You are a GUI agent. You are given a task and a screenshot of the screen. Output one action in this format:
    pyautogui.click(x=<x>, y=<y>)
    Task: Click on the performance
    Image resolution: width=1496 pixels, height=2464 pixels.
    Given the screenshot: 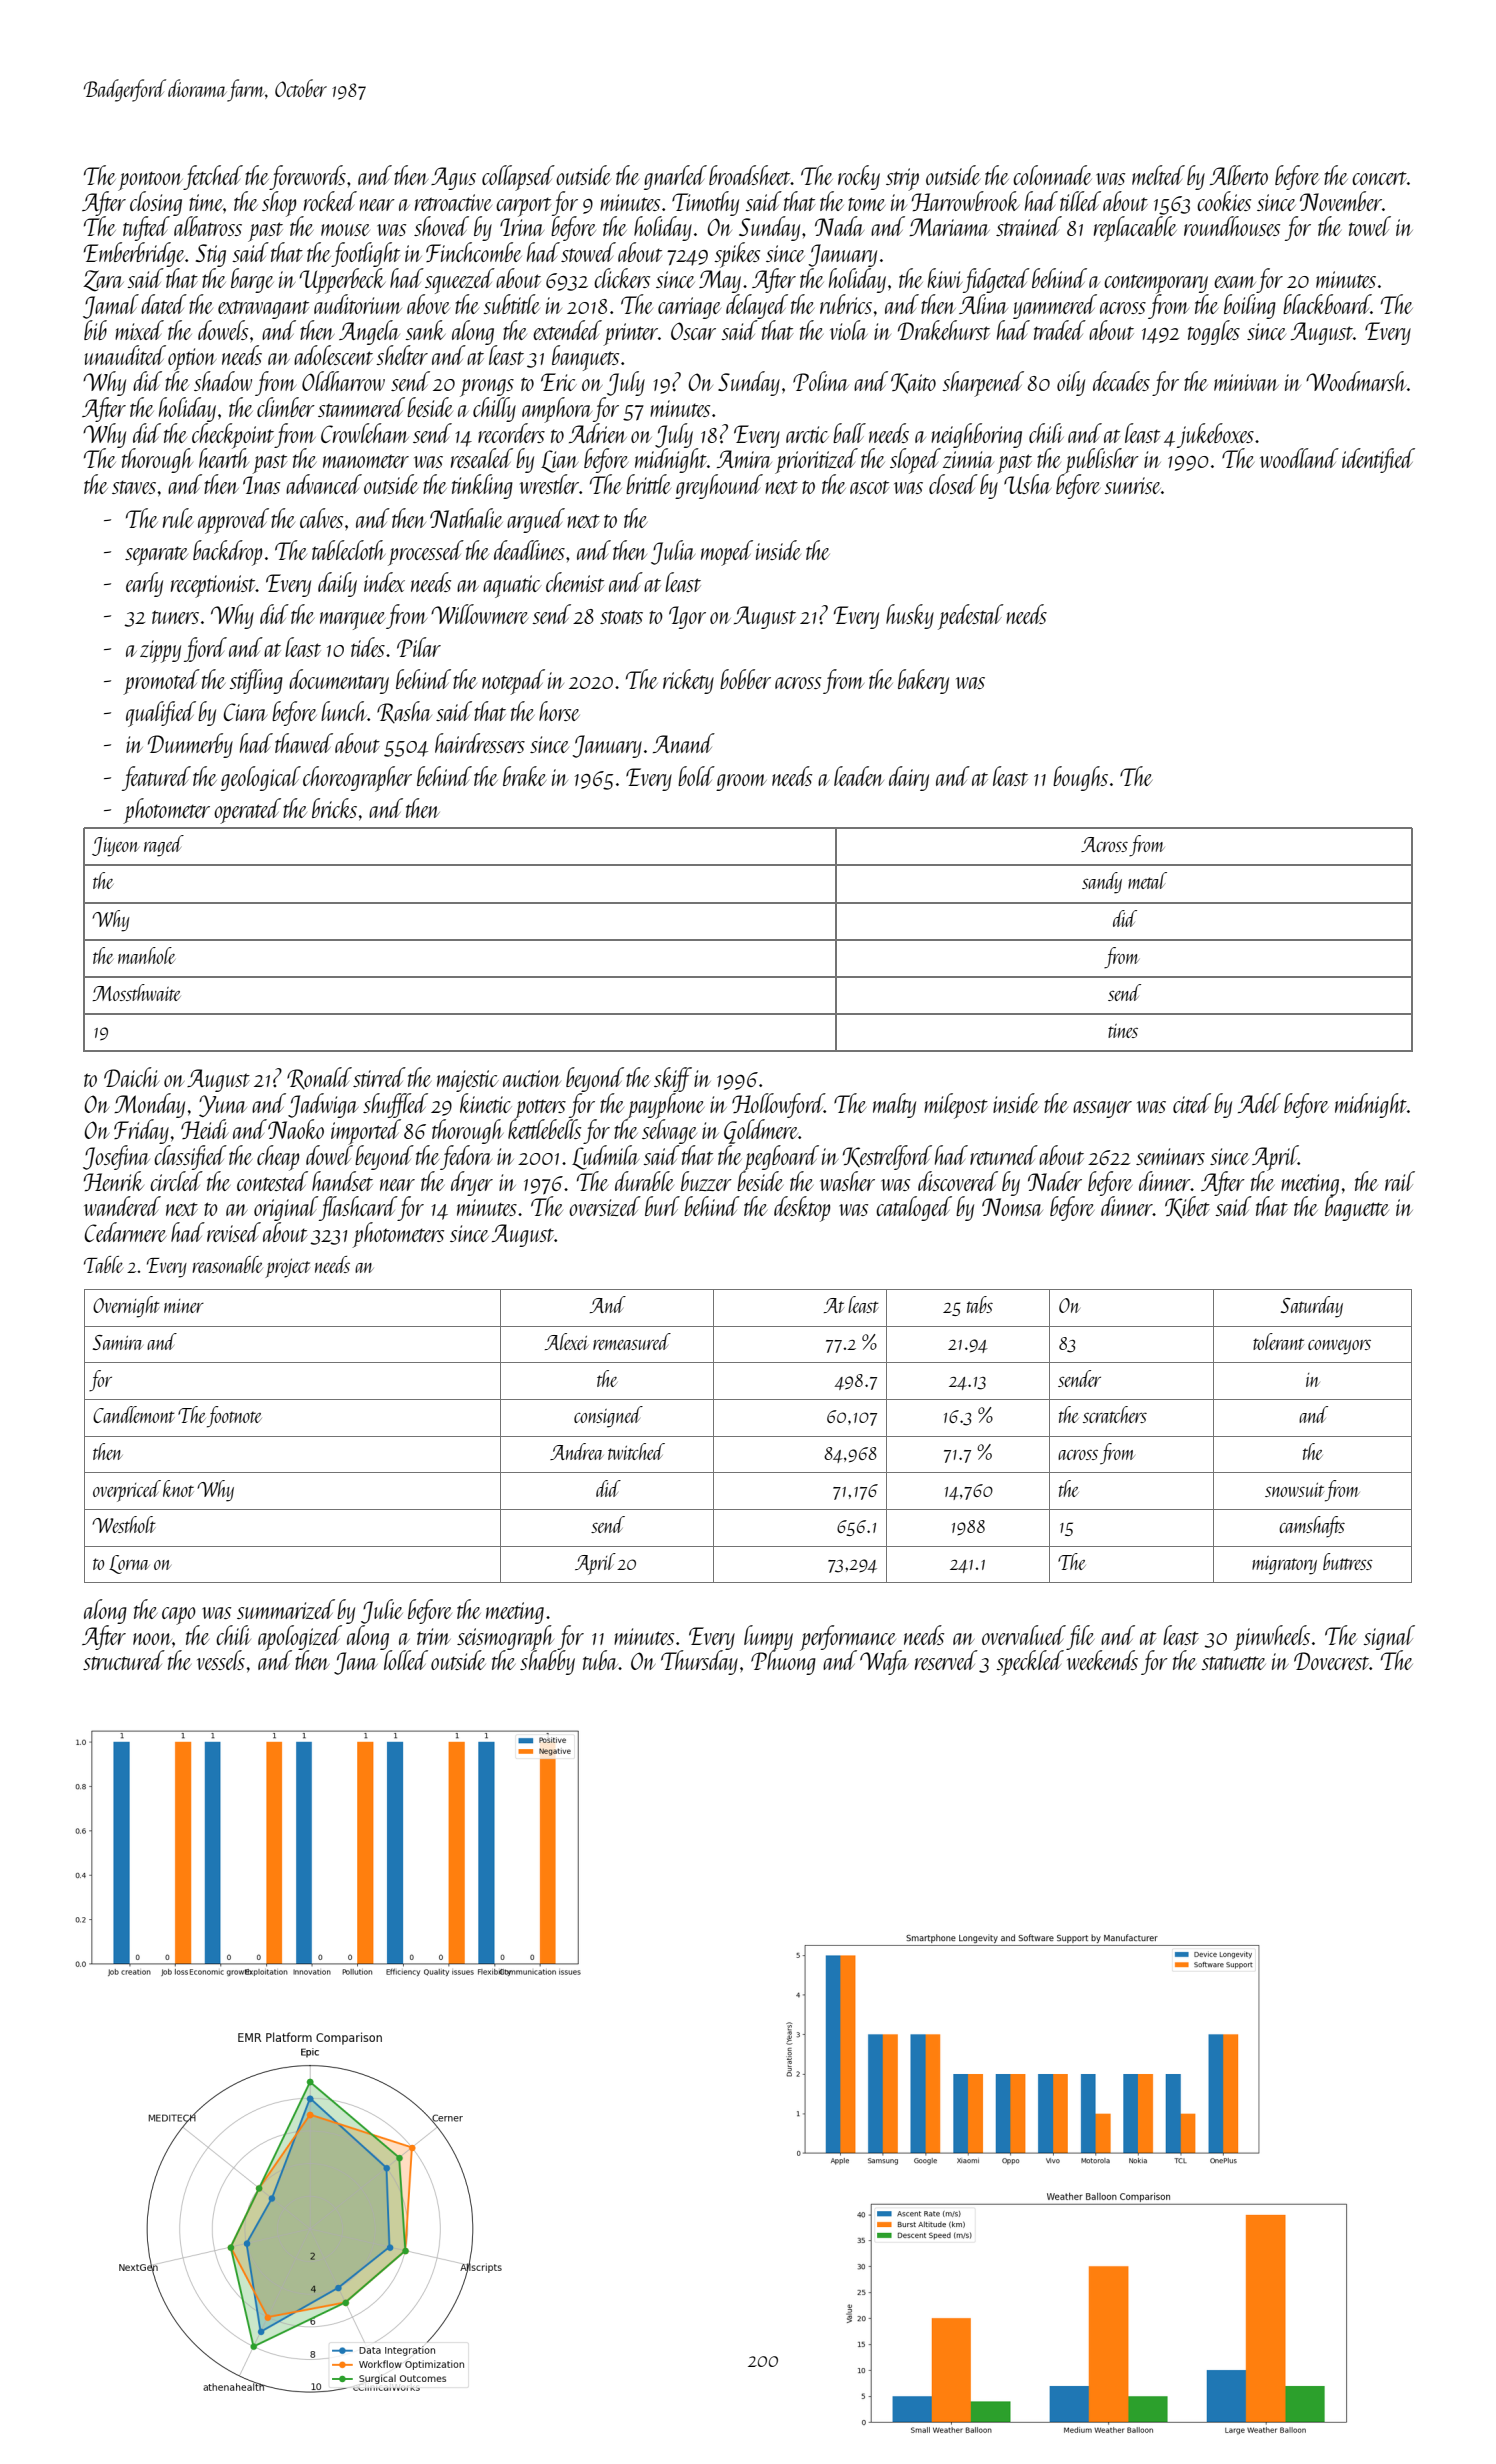 What is the action you would take?
    pyautogui.click(x=849, y=1638)
